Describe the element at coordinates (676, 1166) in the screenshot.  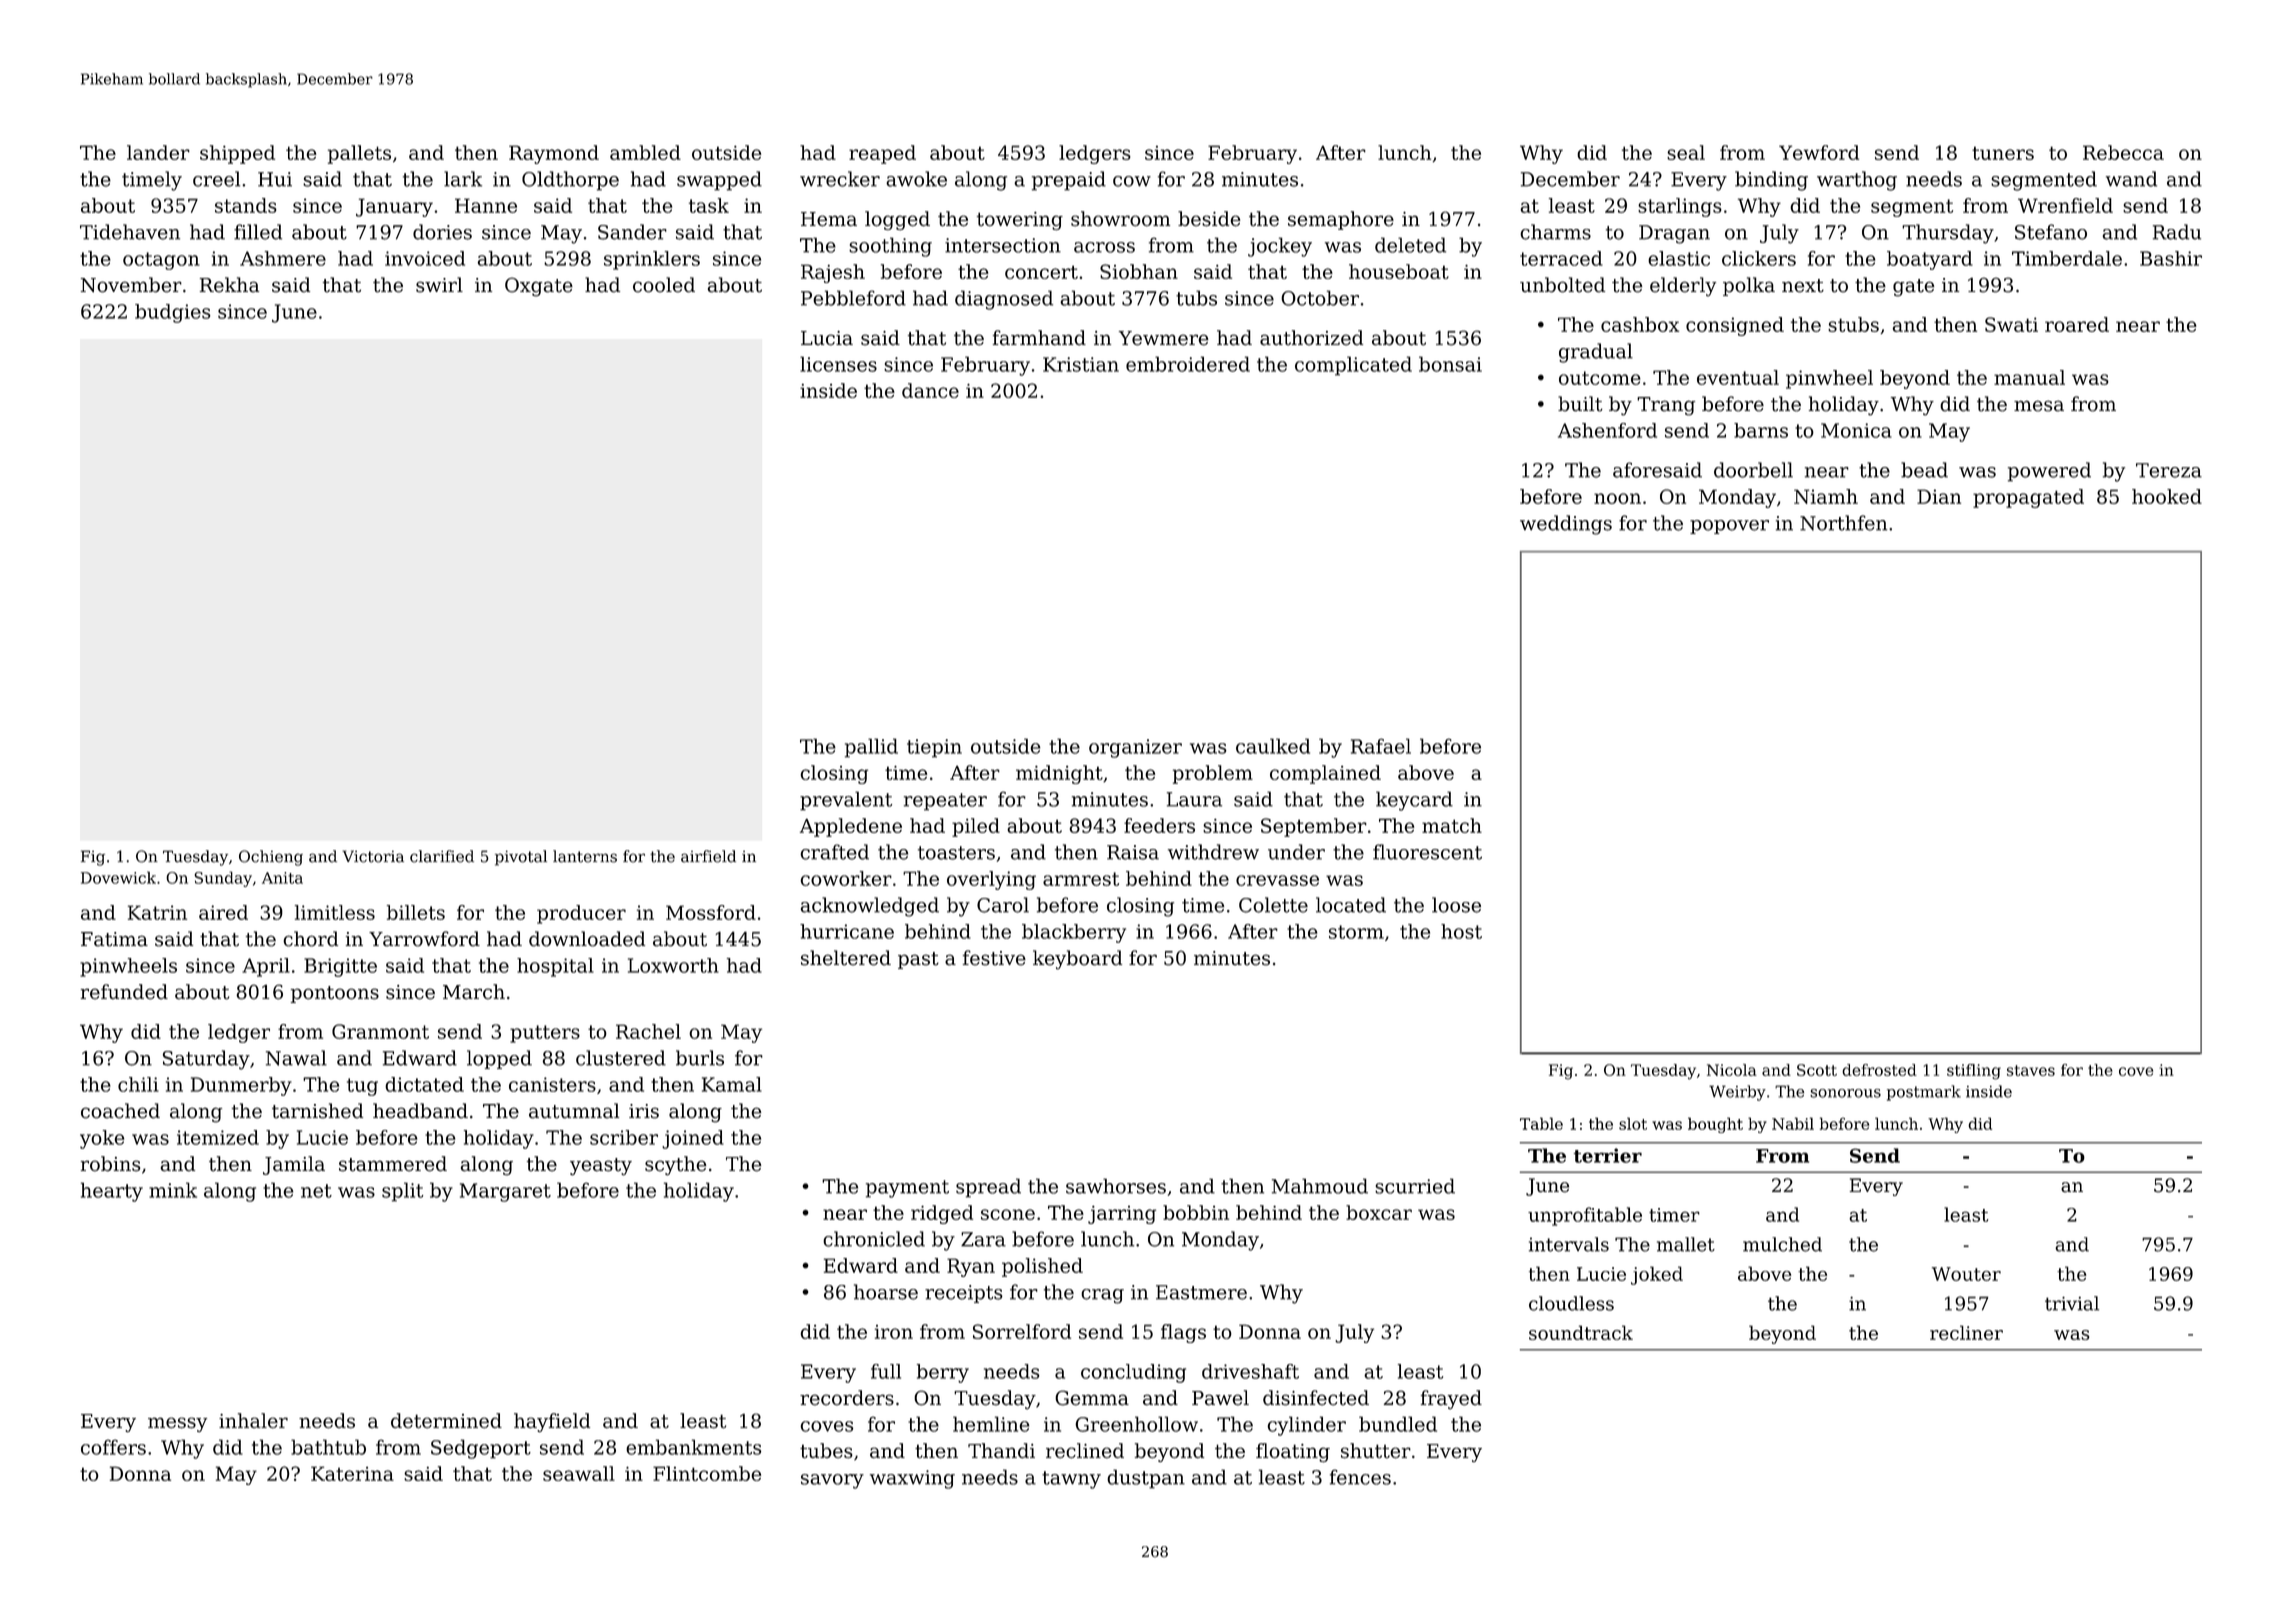
I see `scythe` at that location.
